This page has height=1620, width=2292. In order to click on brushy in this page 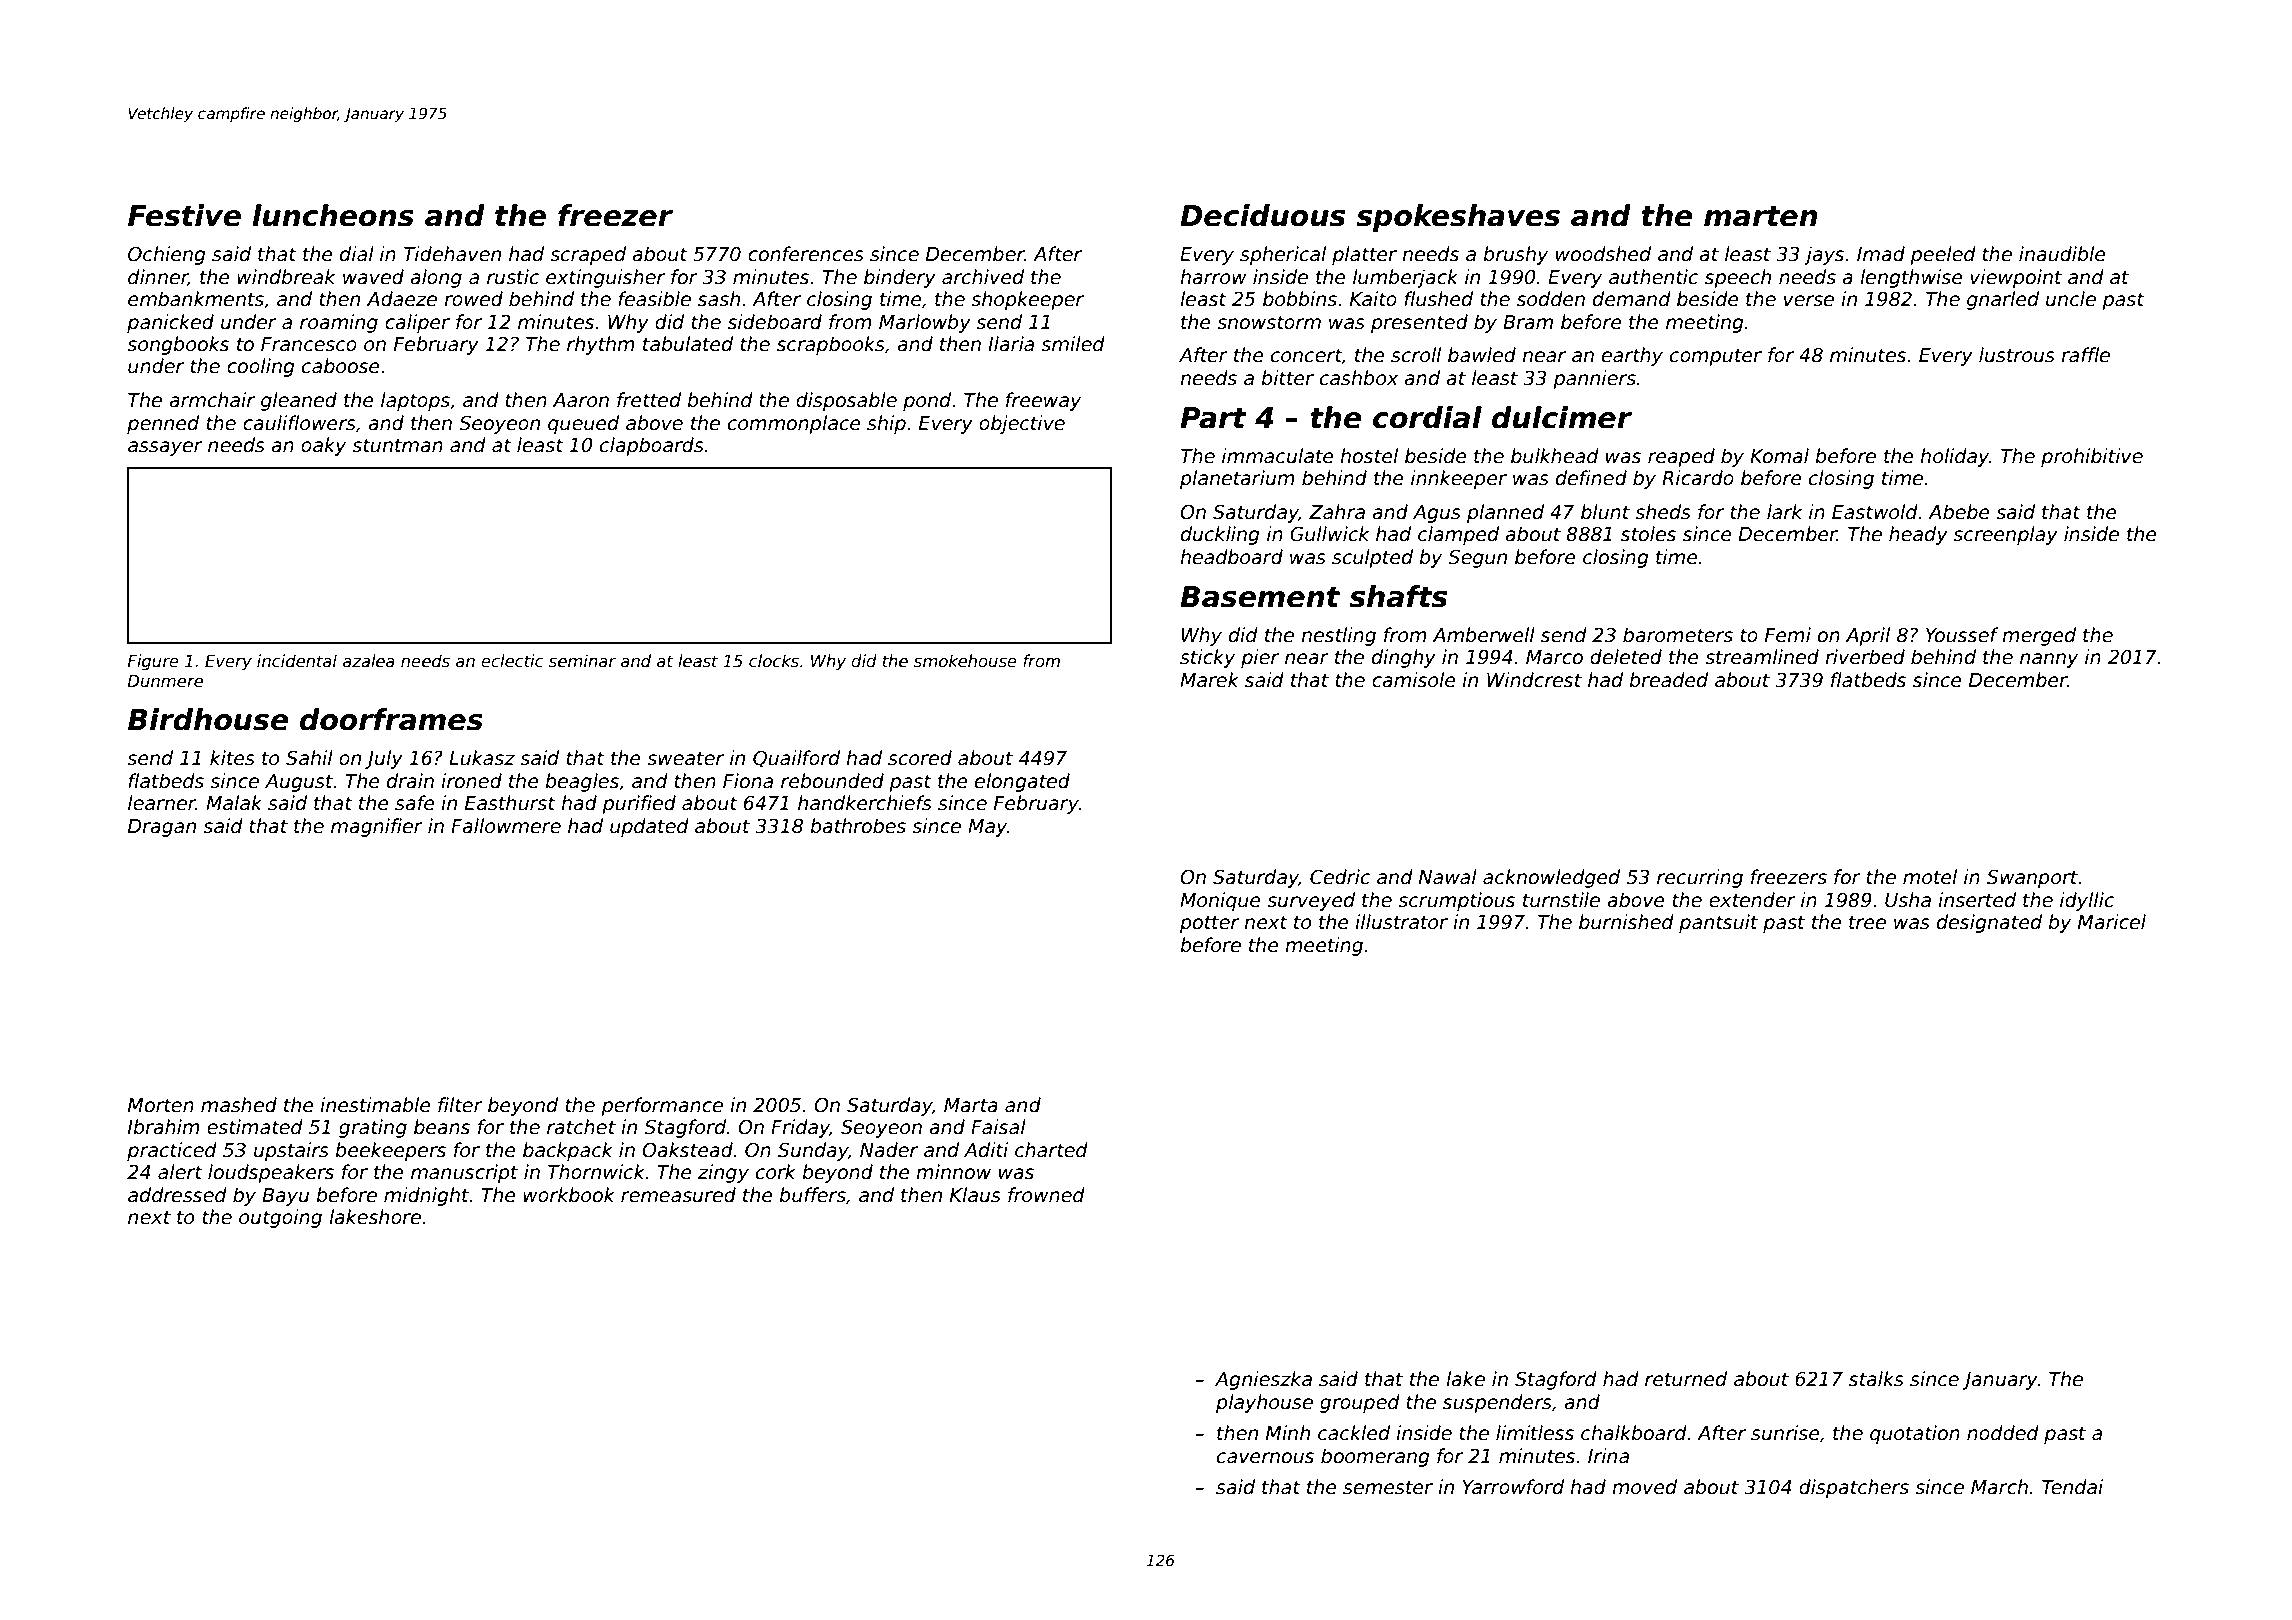, I will do `click(1515, 255)`.
